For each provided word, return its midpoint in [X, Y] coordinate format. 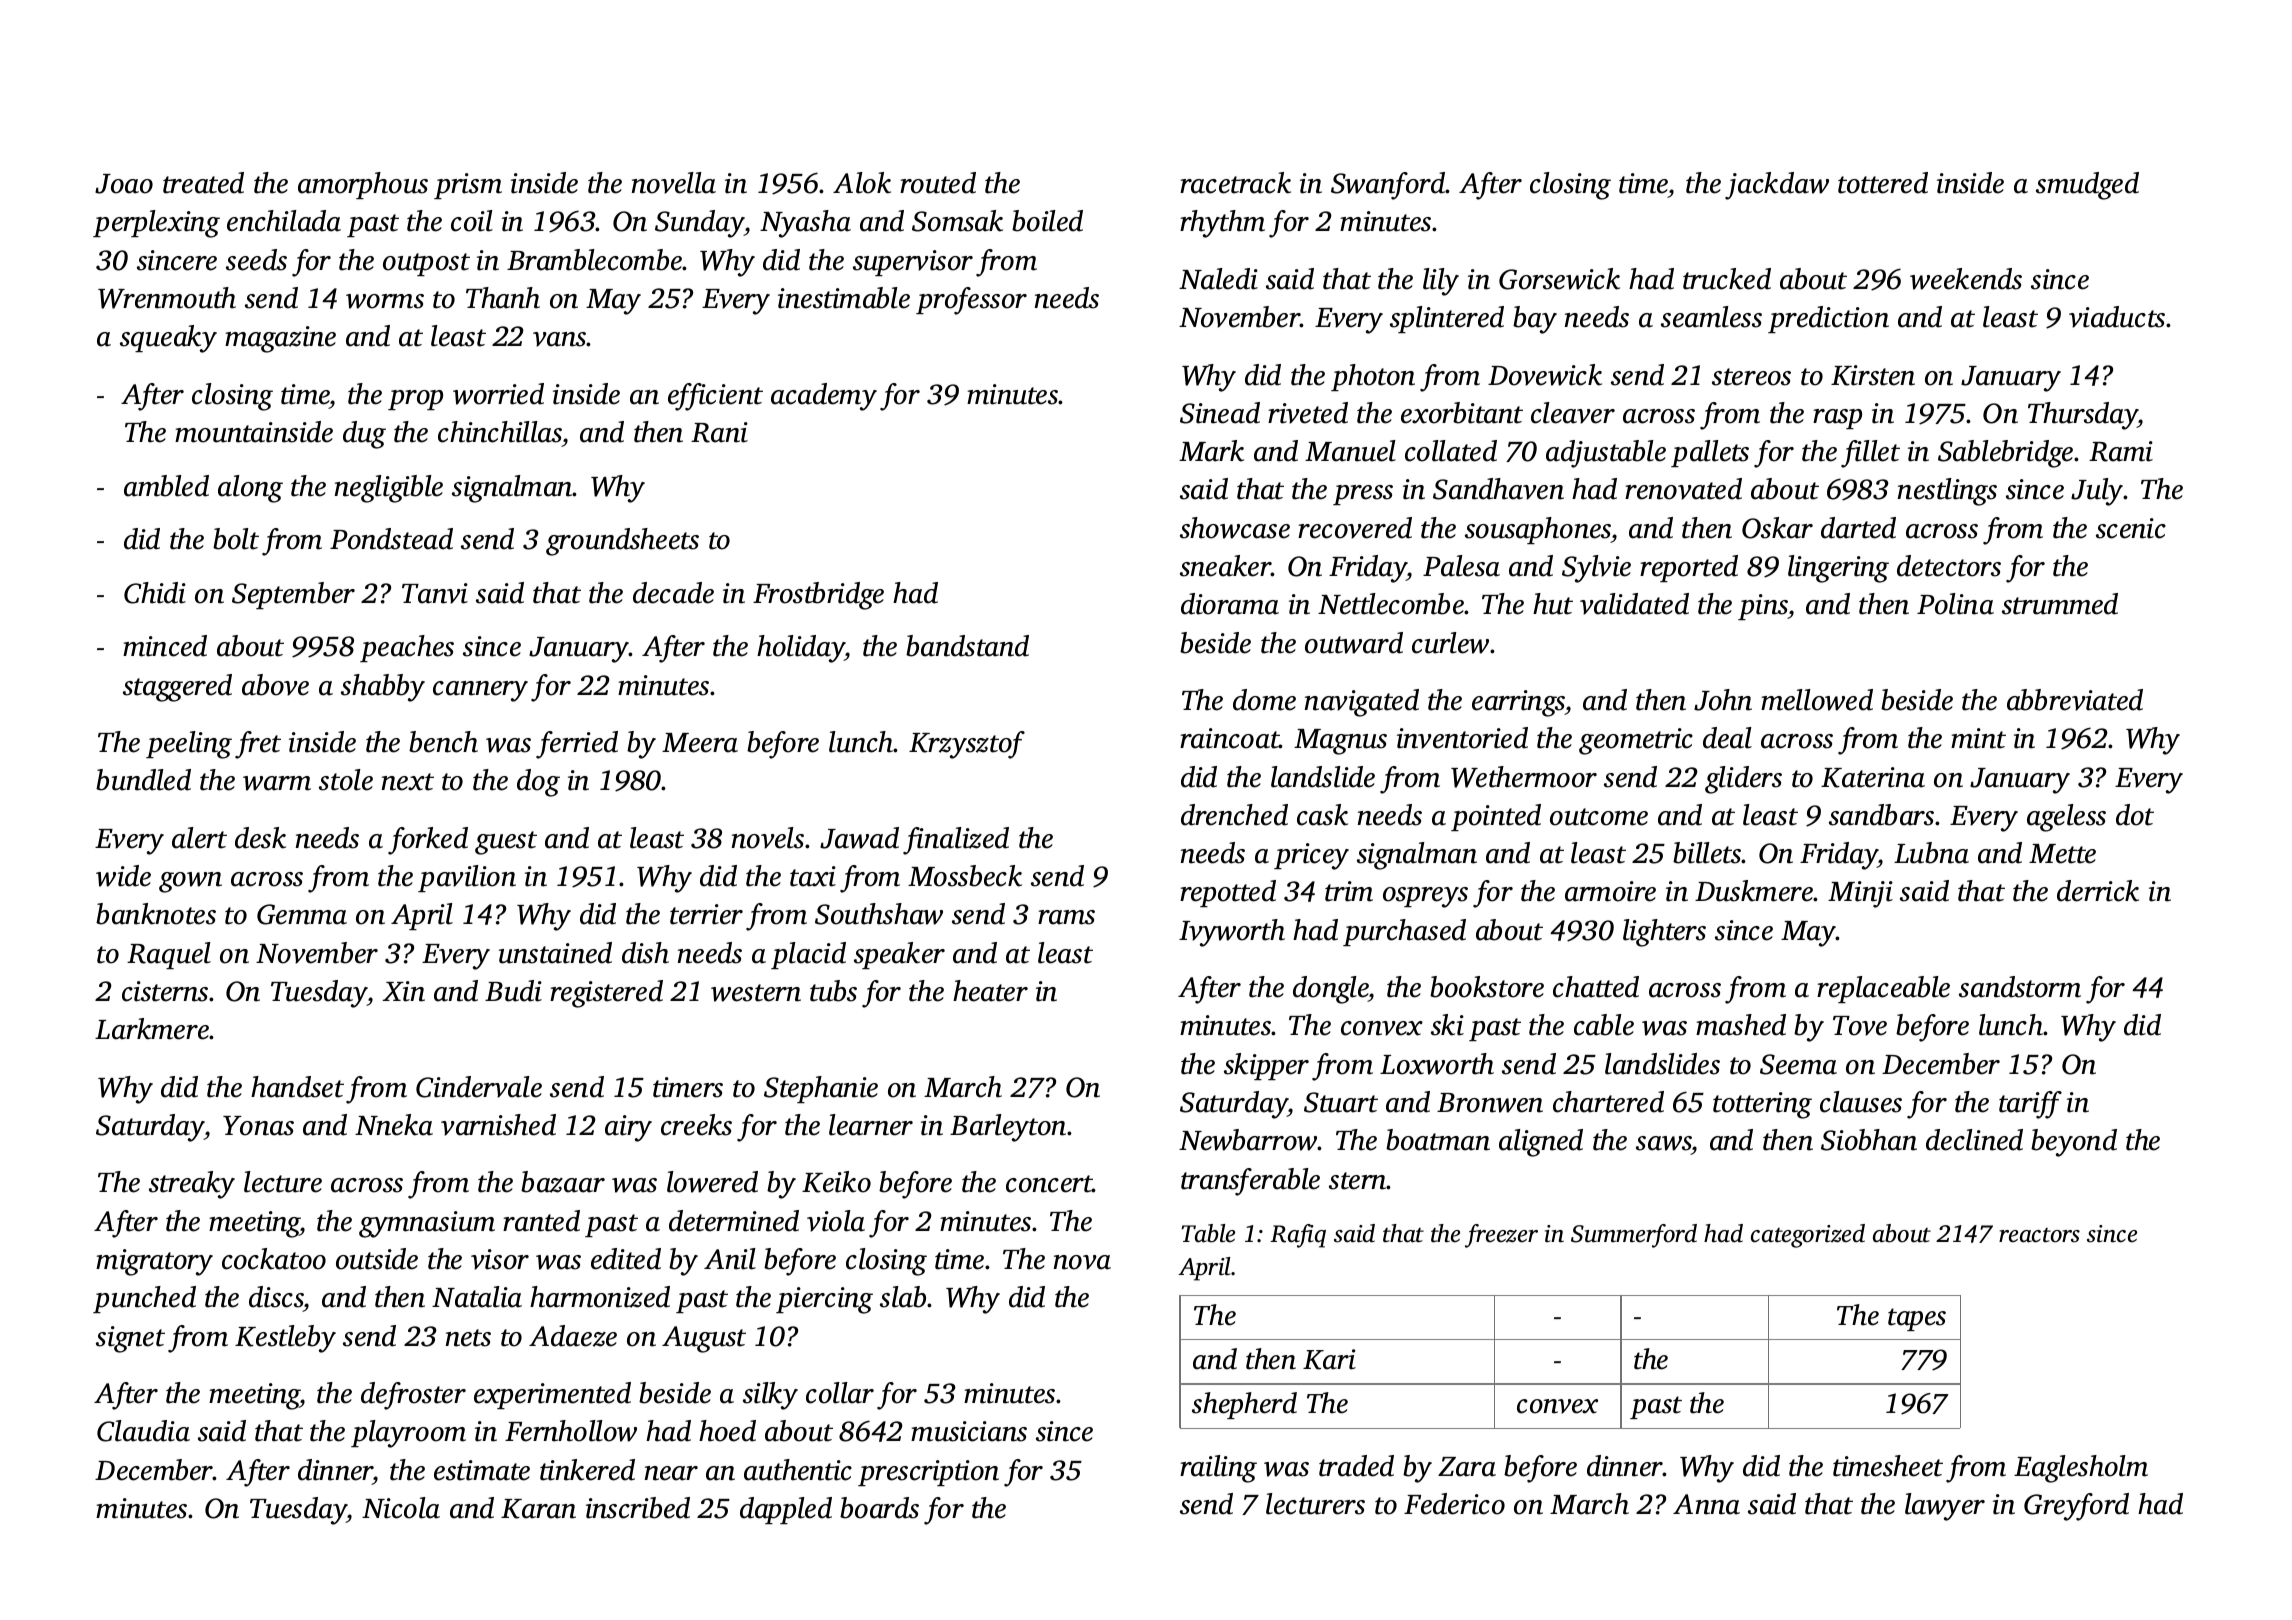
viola [836, 1221]
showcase [1235, 528]
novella [674, 183]
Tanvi [435, 593]
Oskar [1777, 528]
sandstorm [2020, 987]
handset [297, 1087]
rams [1066, 917]
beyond [2074, 1143]
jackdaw [1777, 186]
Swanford [1388, 186]
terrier [706, 914]
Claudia [143, 1431]
